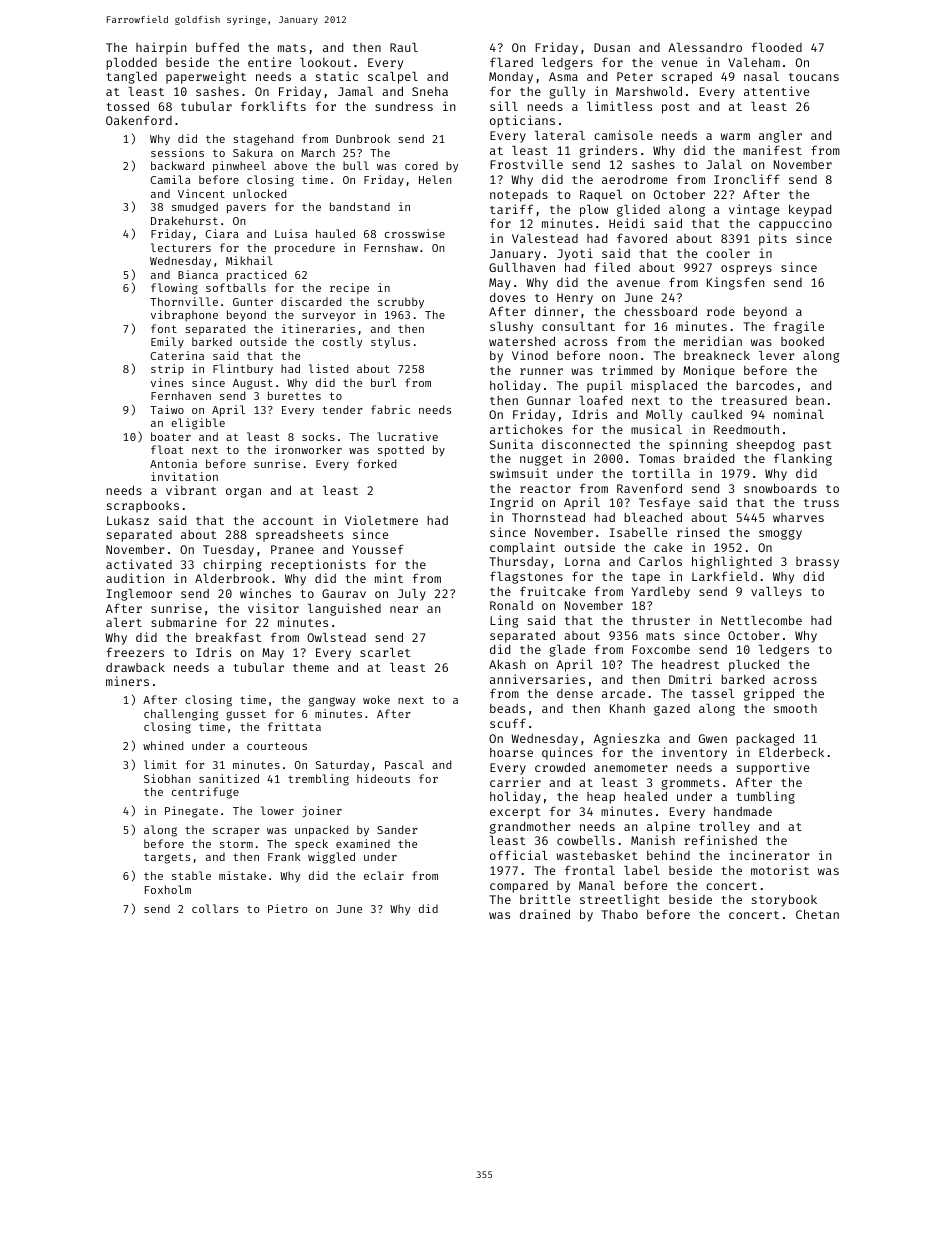  What do you see at coordinates (586, 444) in the document?
I see `disconnected` at bounding box center [586, 444].
